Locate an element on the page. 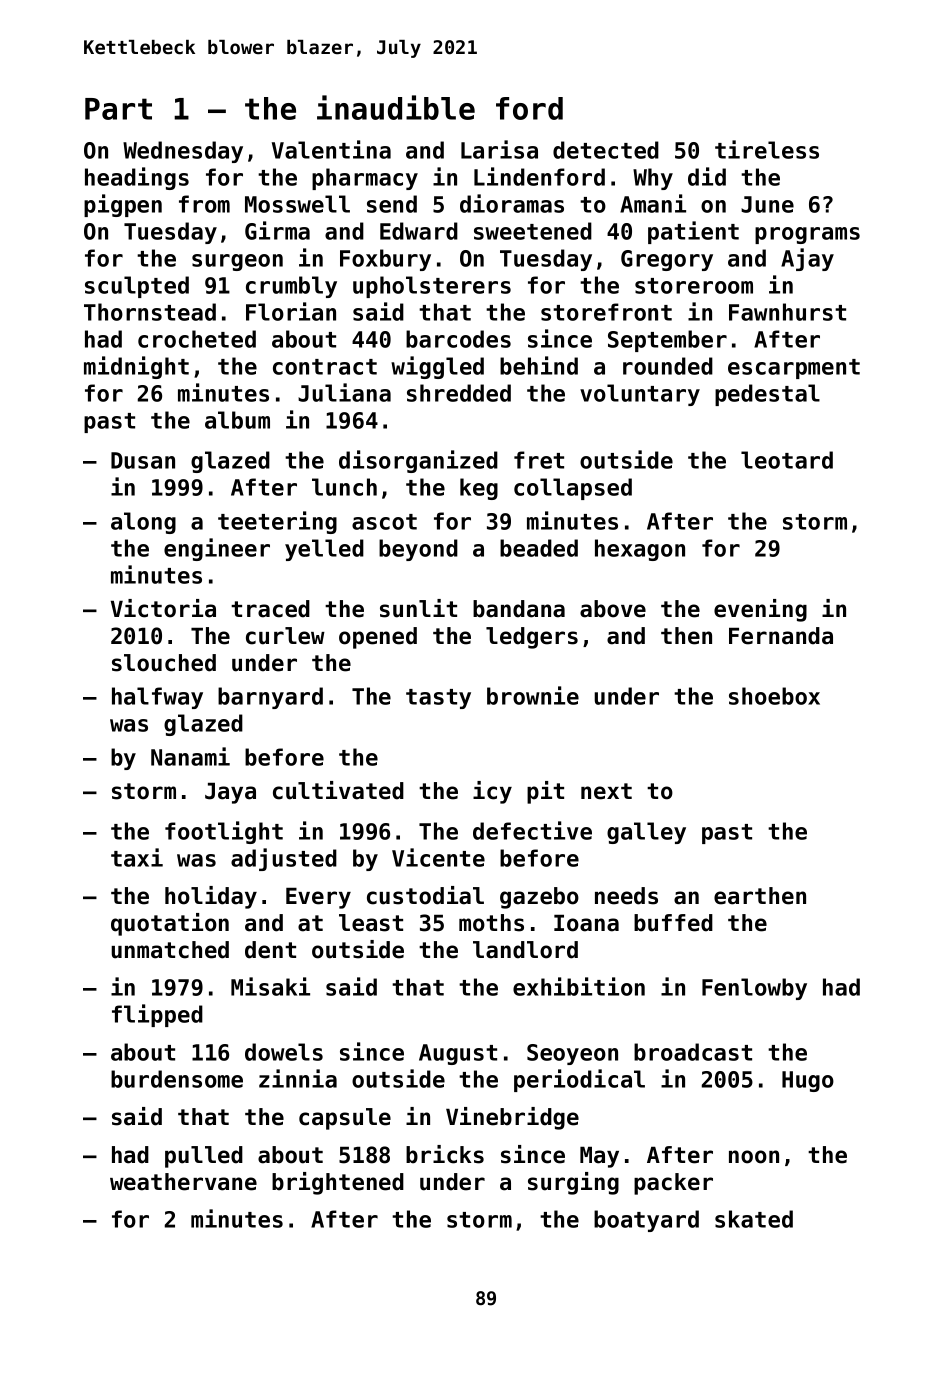 The height and width of the page is (1375, 950). Jaya is located at coordinates (230, 793).
